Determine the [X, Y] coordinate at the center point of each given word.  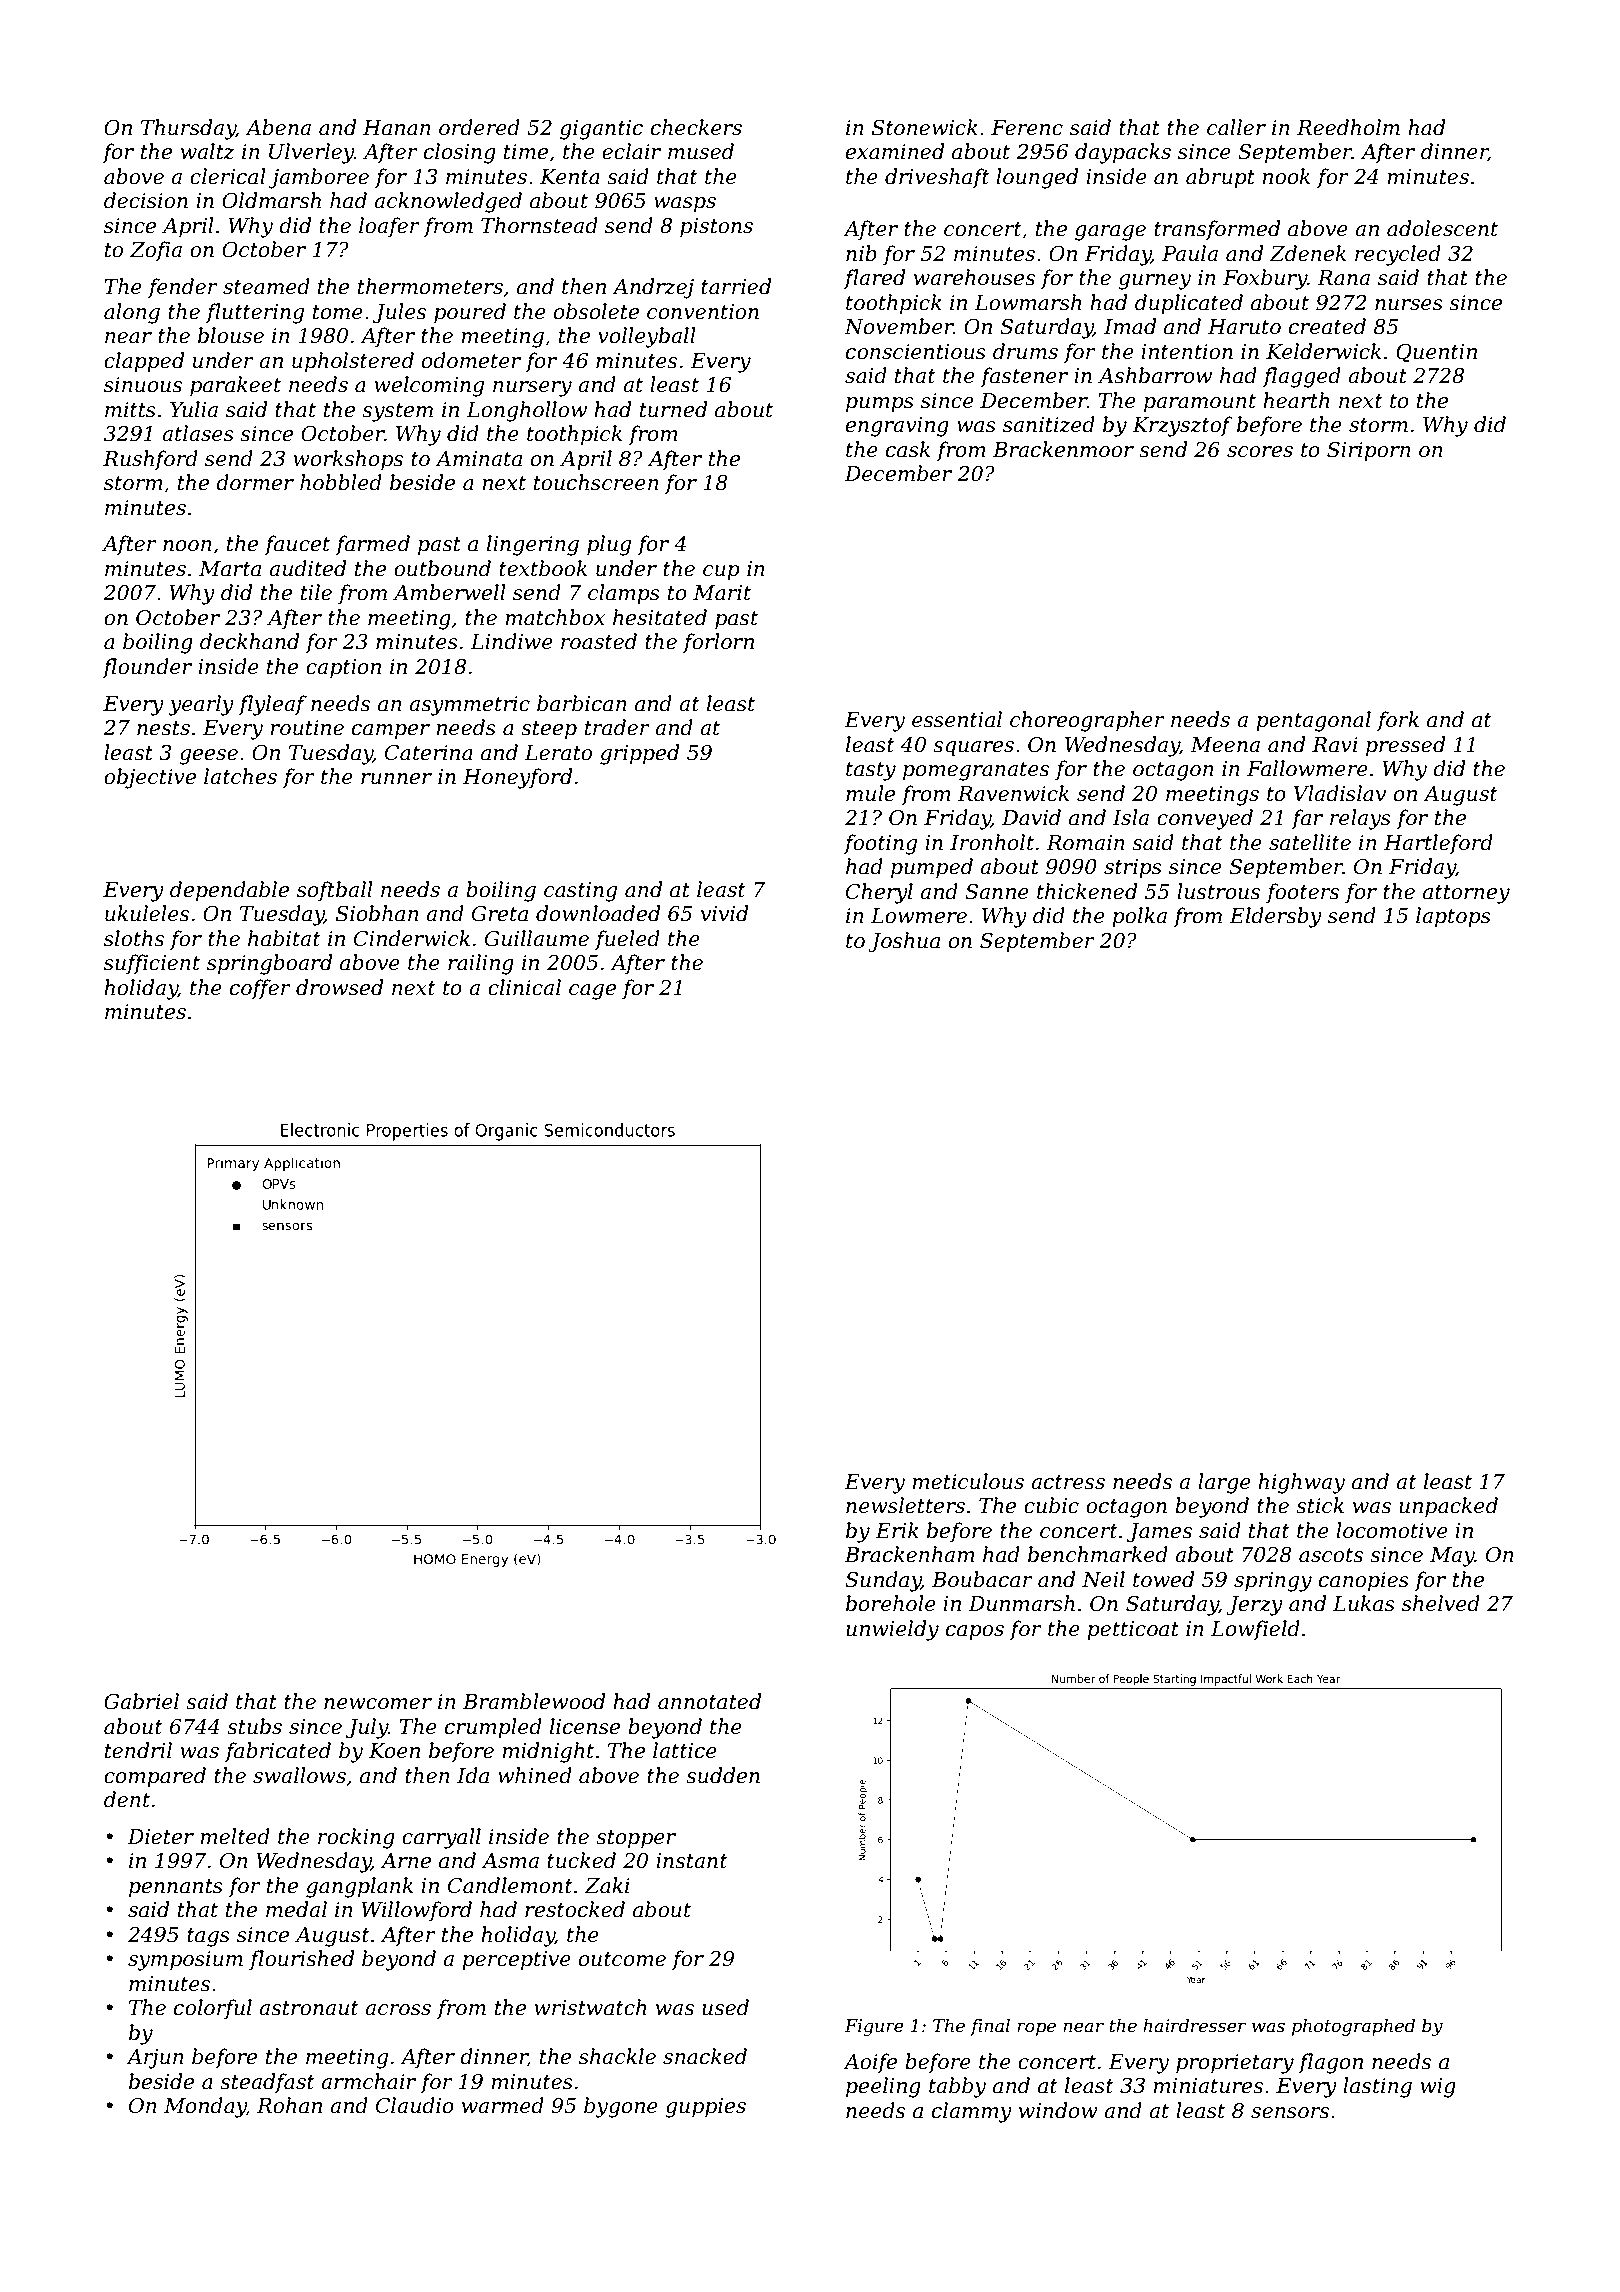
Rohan [289, 2105]
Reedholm [1348, 127]
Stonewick [925, 127]
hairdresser [1194, 2025]
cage [592, 992]
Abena [278, 127]
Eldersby [1275, 917]
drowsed [339, 987]
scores [1260, 452]
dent [127, 1799]
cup [721, 573]
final [990, 2027]
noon [187, 546]
